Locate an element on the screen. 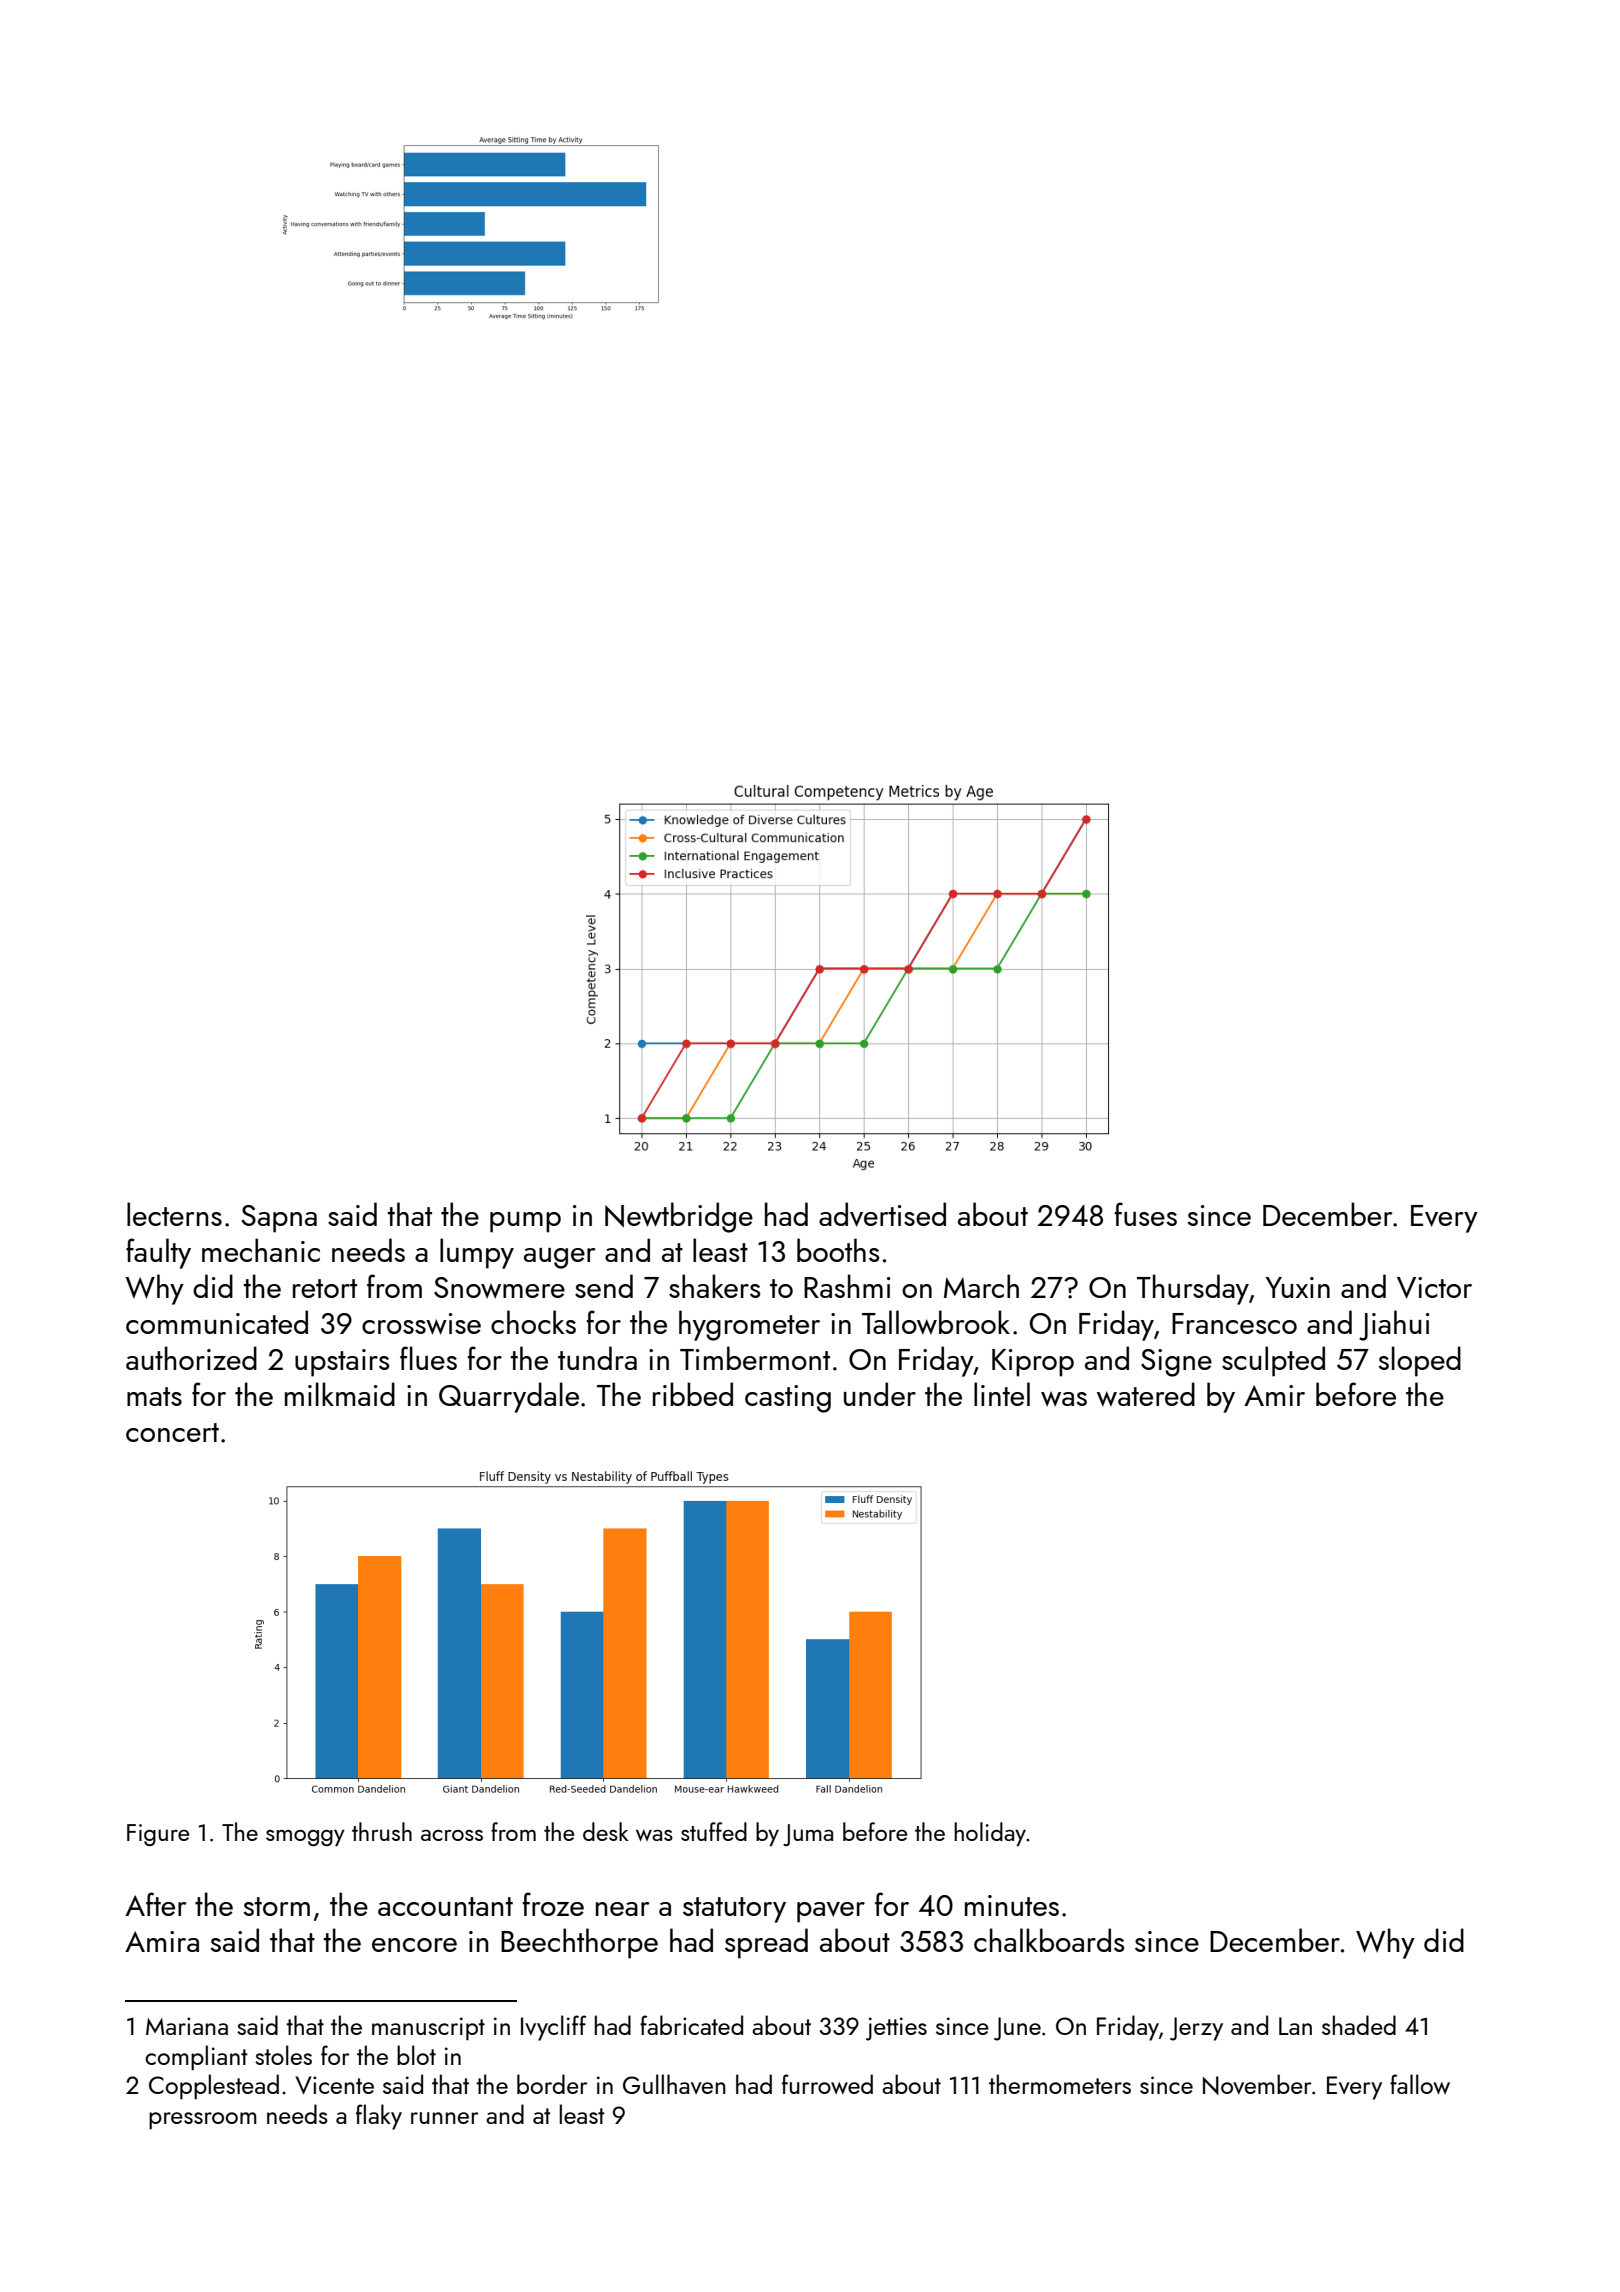 Image resolution: width=1620 pixels, height=2292 pixels. furrowed is located at coordinates (827, 2084).
